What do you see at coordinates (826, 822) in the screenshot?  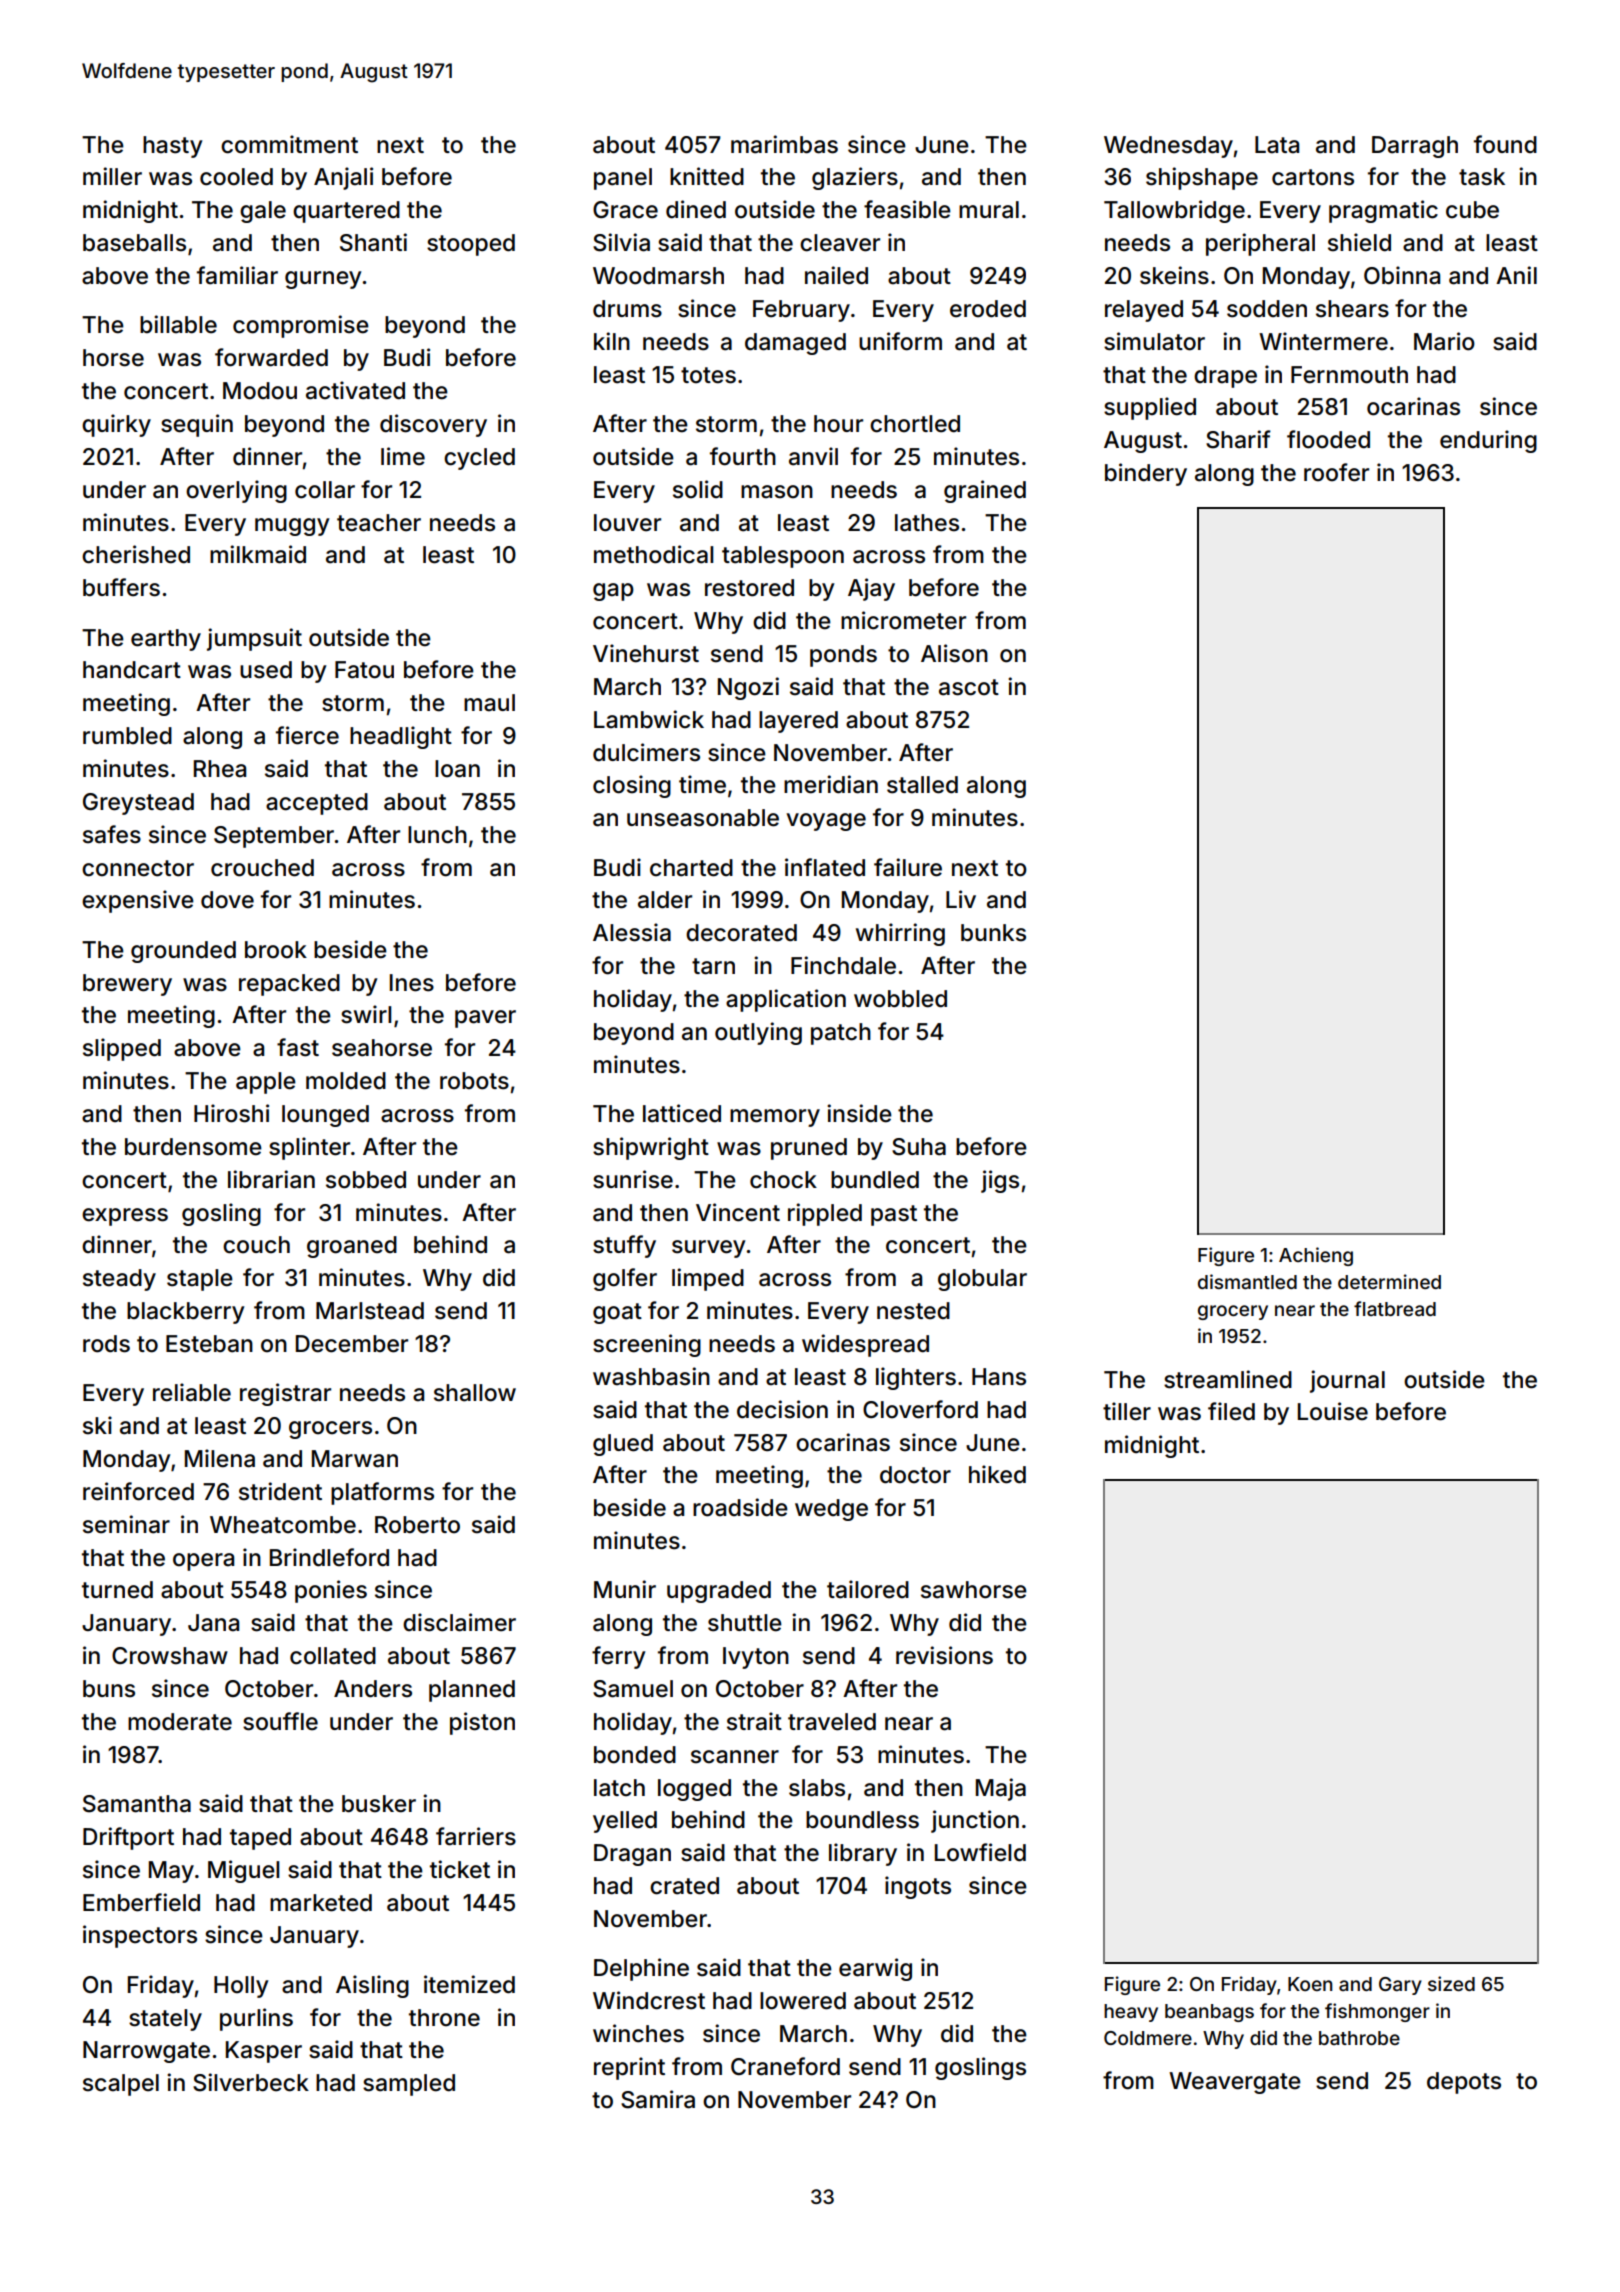 I see `voyage` at bounding box center [826, 822].
